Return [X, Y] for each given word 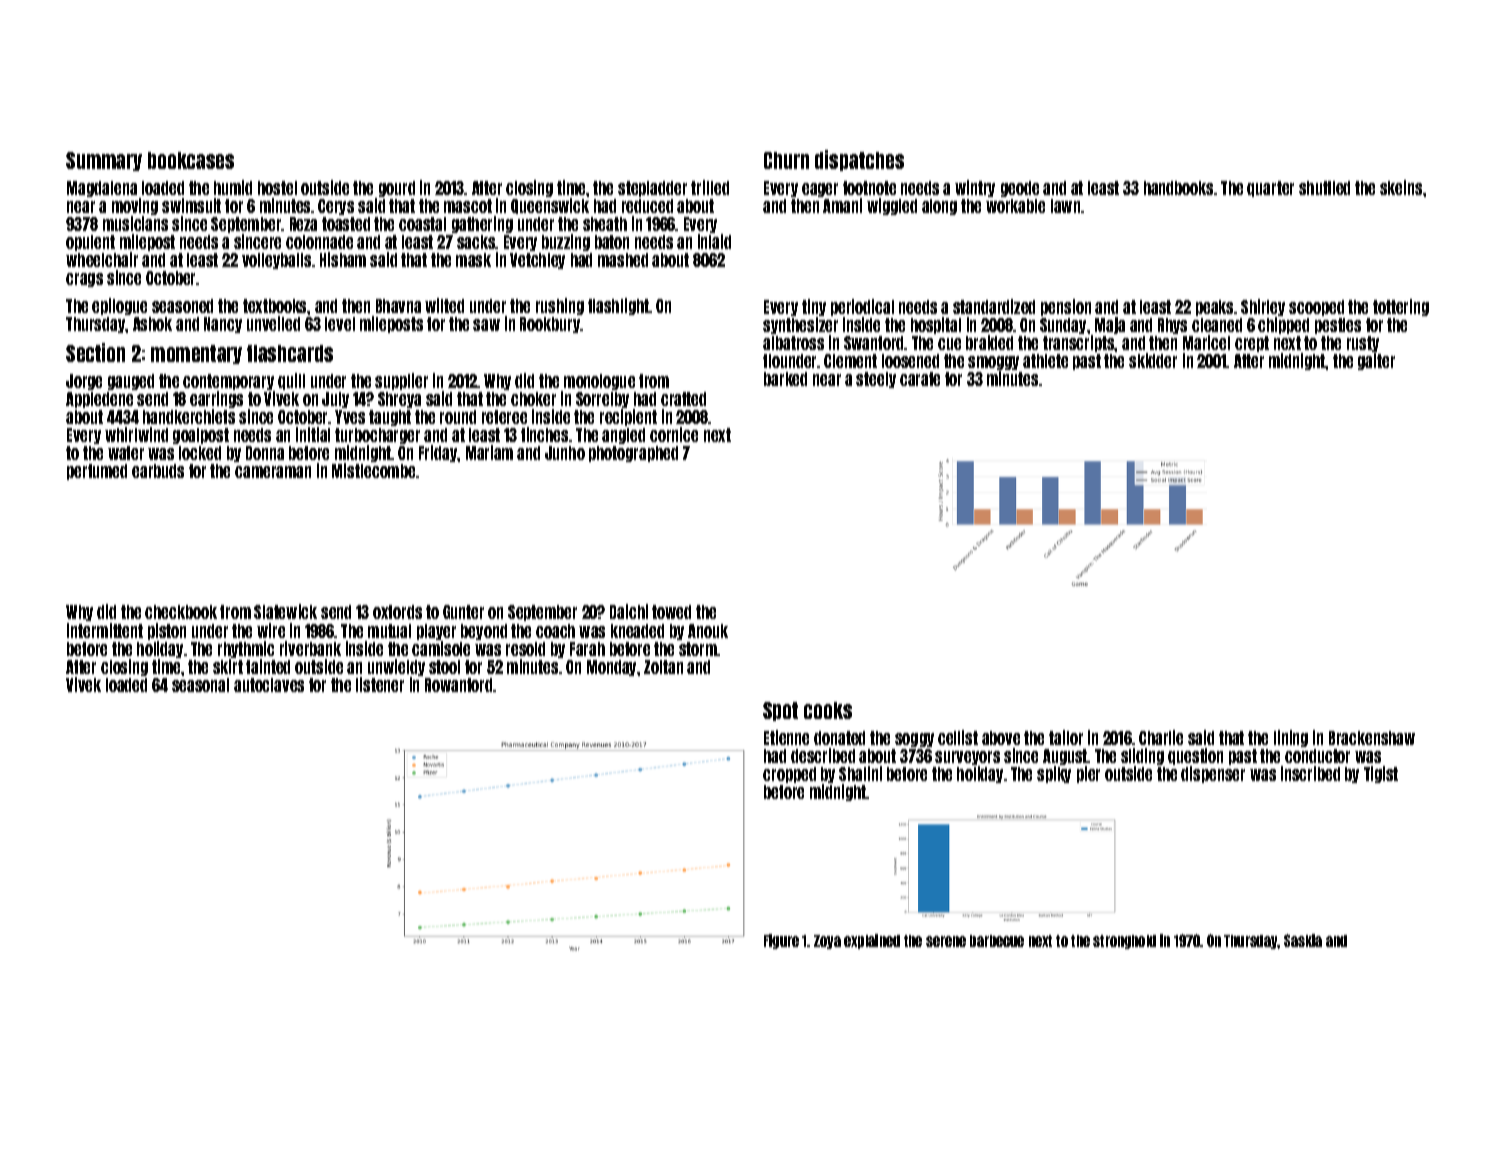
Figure [781, 941]
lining [1291, 738]
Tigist [1381, 774]
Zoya [827, 942]
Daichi [629, 611]
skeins [1401, 187]
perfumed [97, 472]
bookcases [191, 160]
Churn [786, 160]
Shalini [860, 773]
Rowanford [458, 685]
